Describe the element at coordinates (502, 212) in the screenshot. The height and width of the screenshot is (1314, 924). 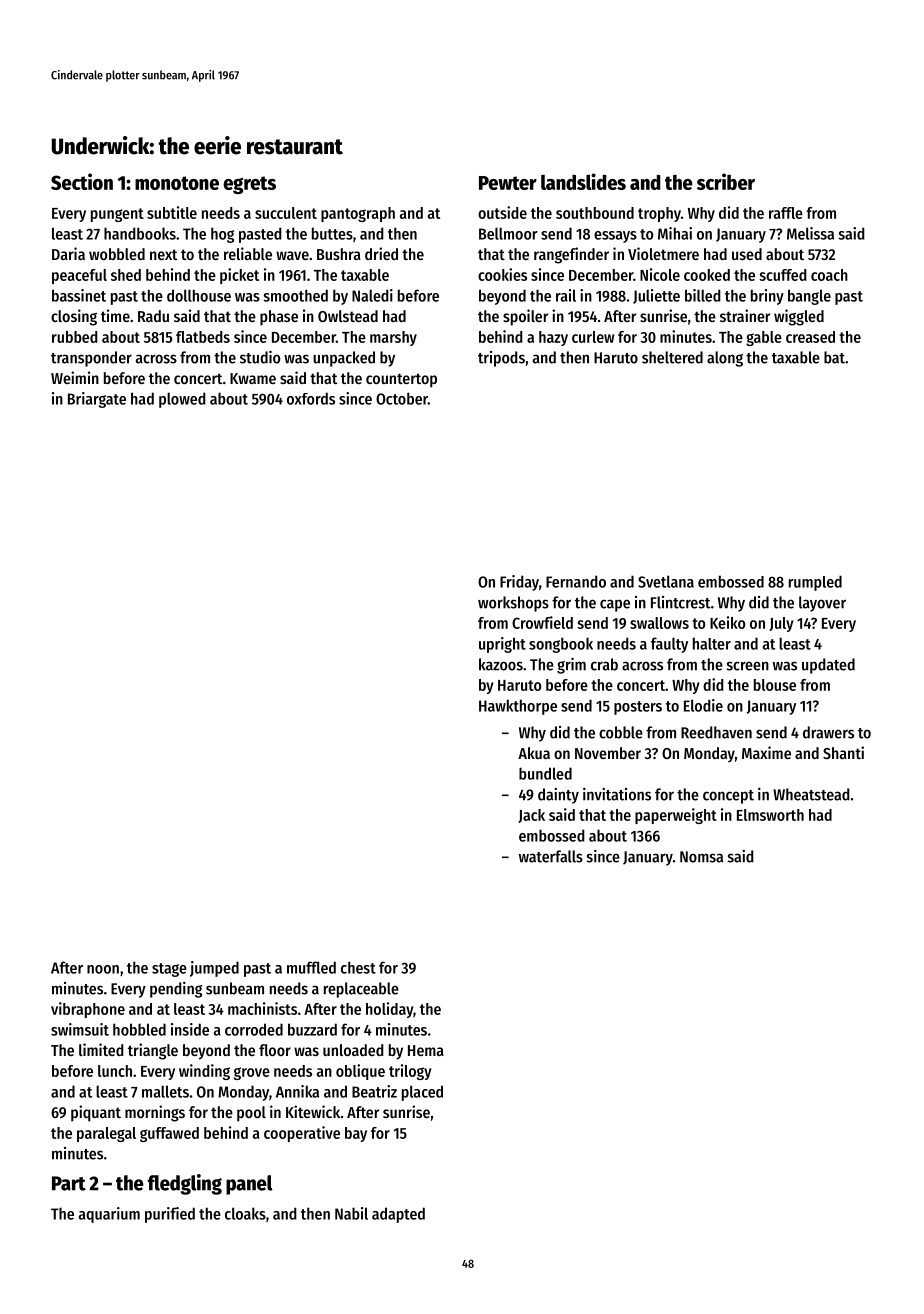
I see `outside` at that location.
